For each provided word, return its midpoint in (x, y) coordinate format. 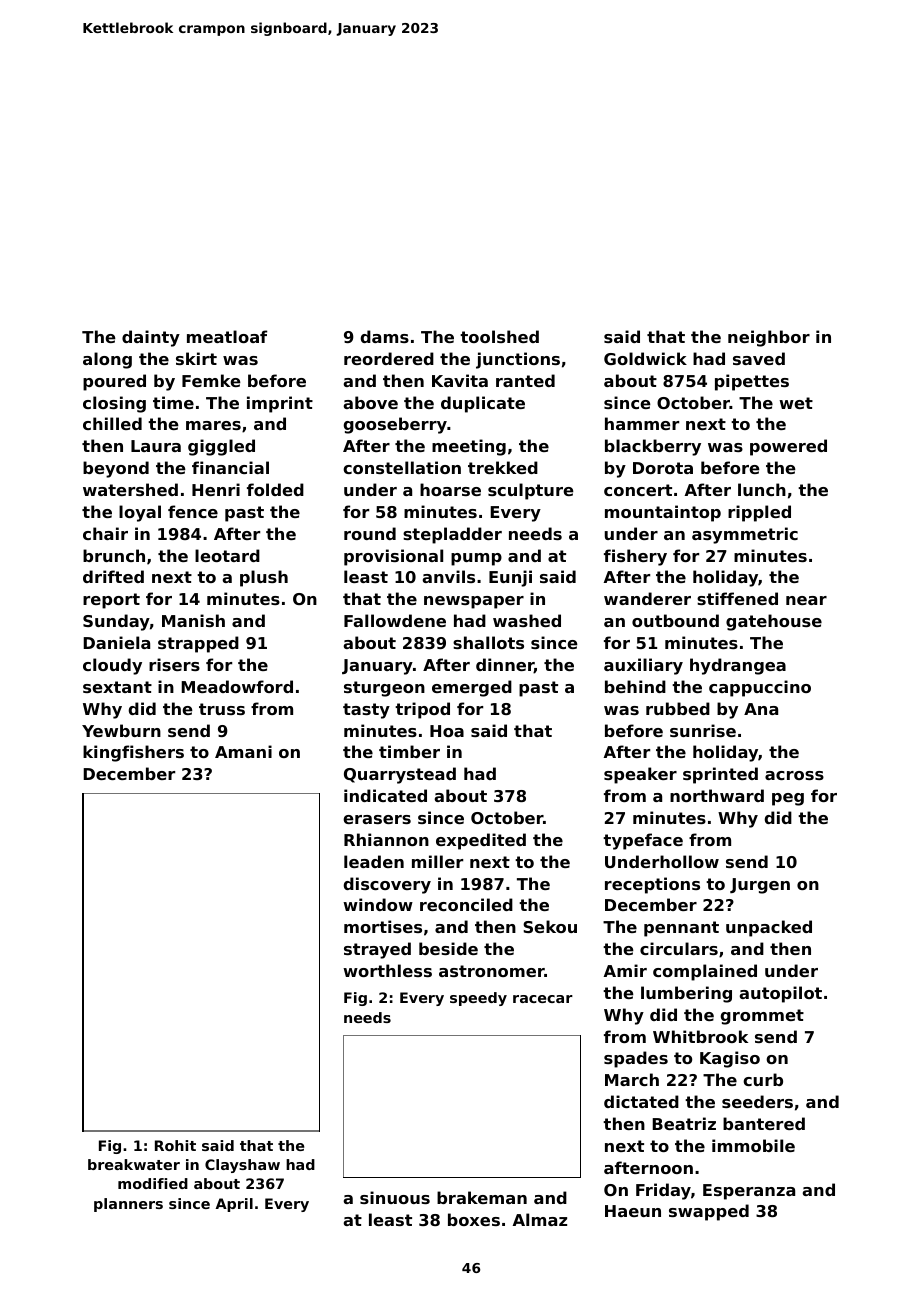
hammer (642, 423)
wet (796, 403)
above (370, 402)
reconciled (466, 904)
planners (128, 1205)
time (173, 402)
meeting (469, 447)
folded (275, 489)
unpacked (769, 928)
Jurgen (760, 886)
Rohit (175, 1145)
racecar (543, 999)
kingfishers (133, 753)
